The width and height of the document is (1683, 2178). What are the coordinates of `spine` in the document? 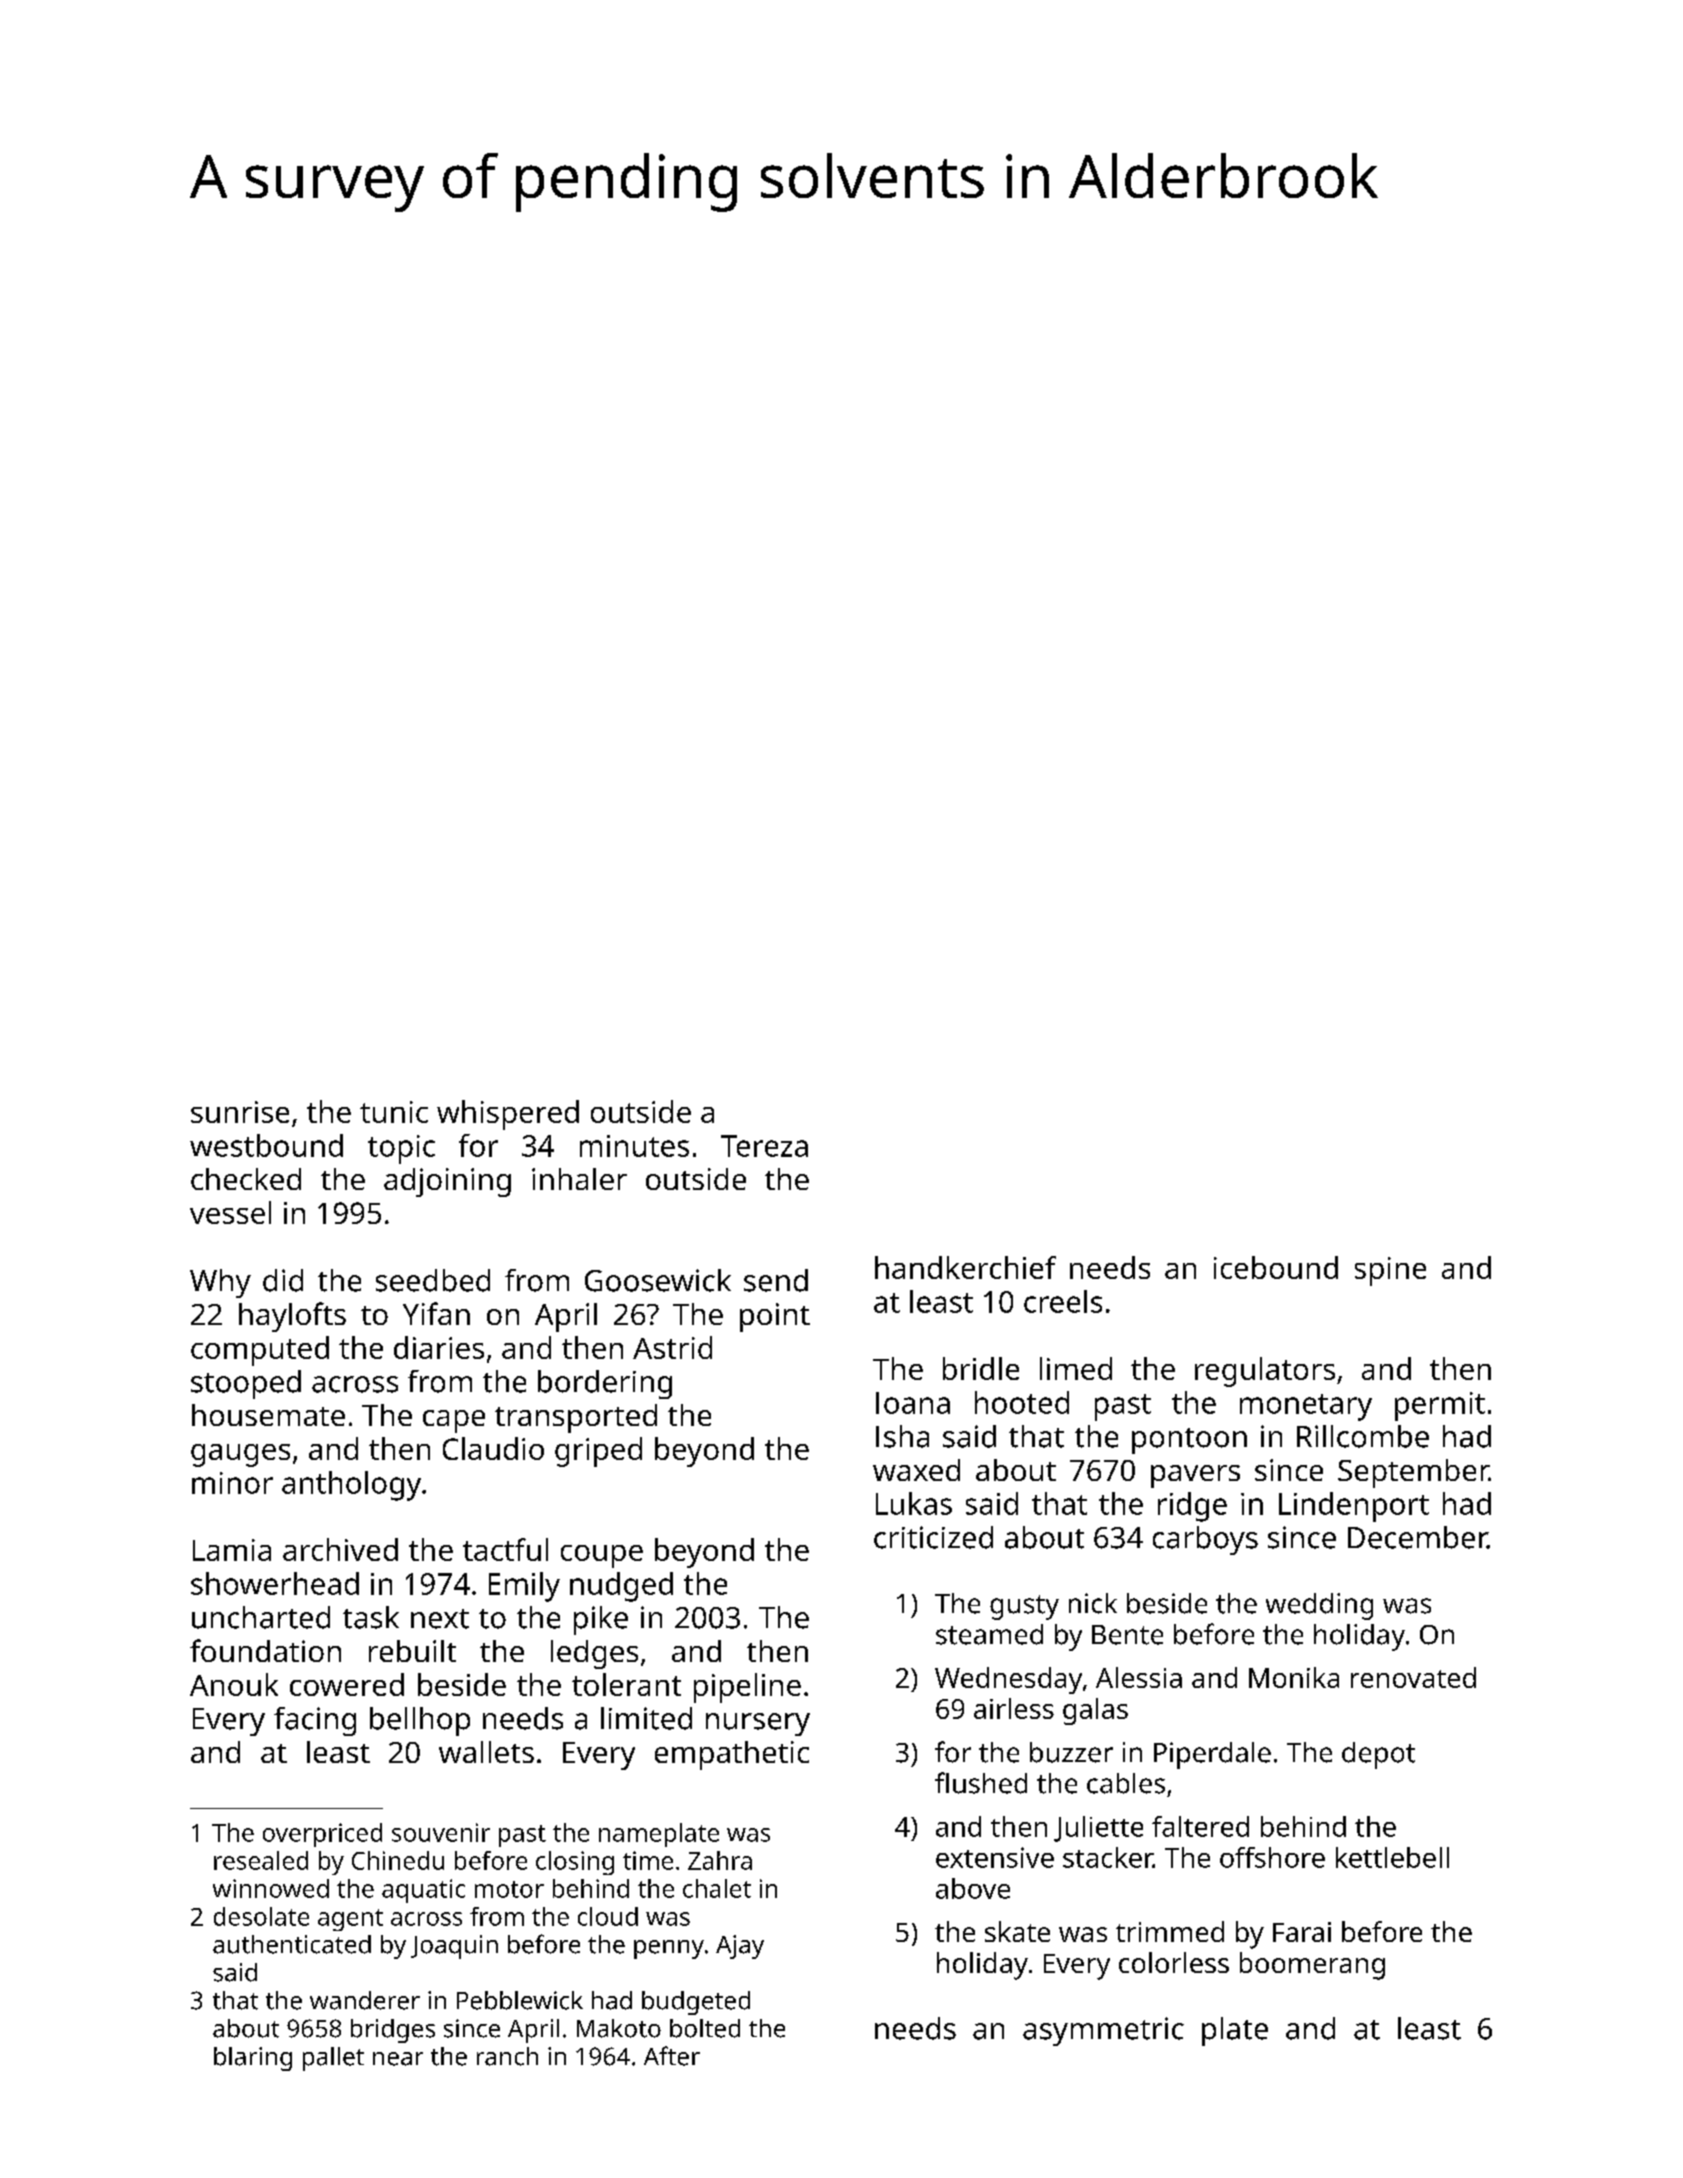 It's located at (1390, 1271).
